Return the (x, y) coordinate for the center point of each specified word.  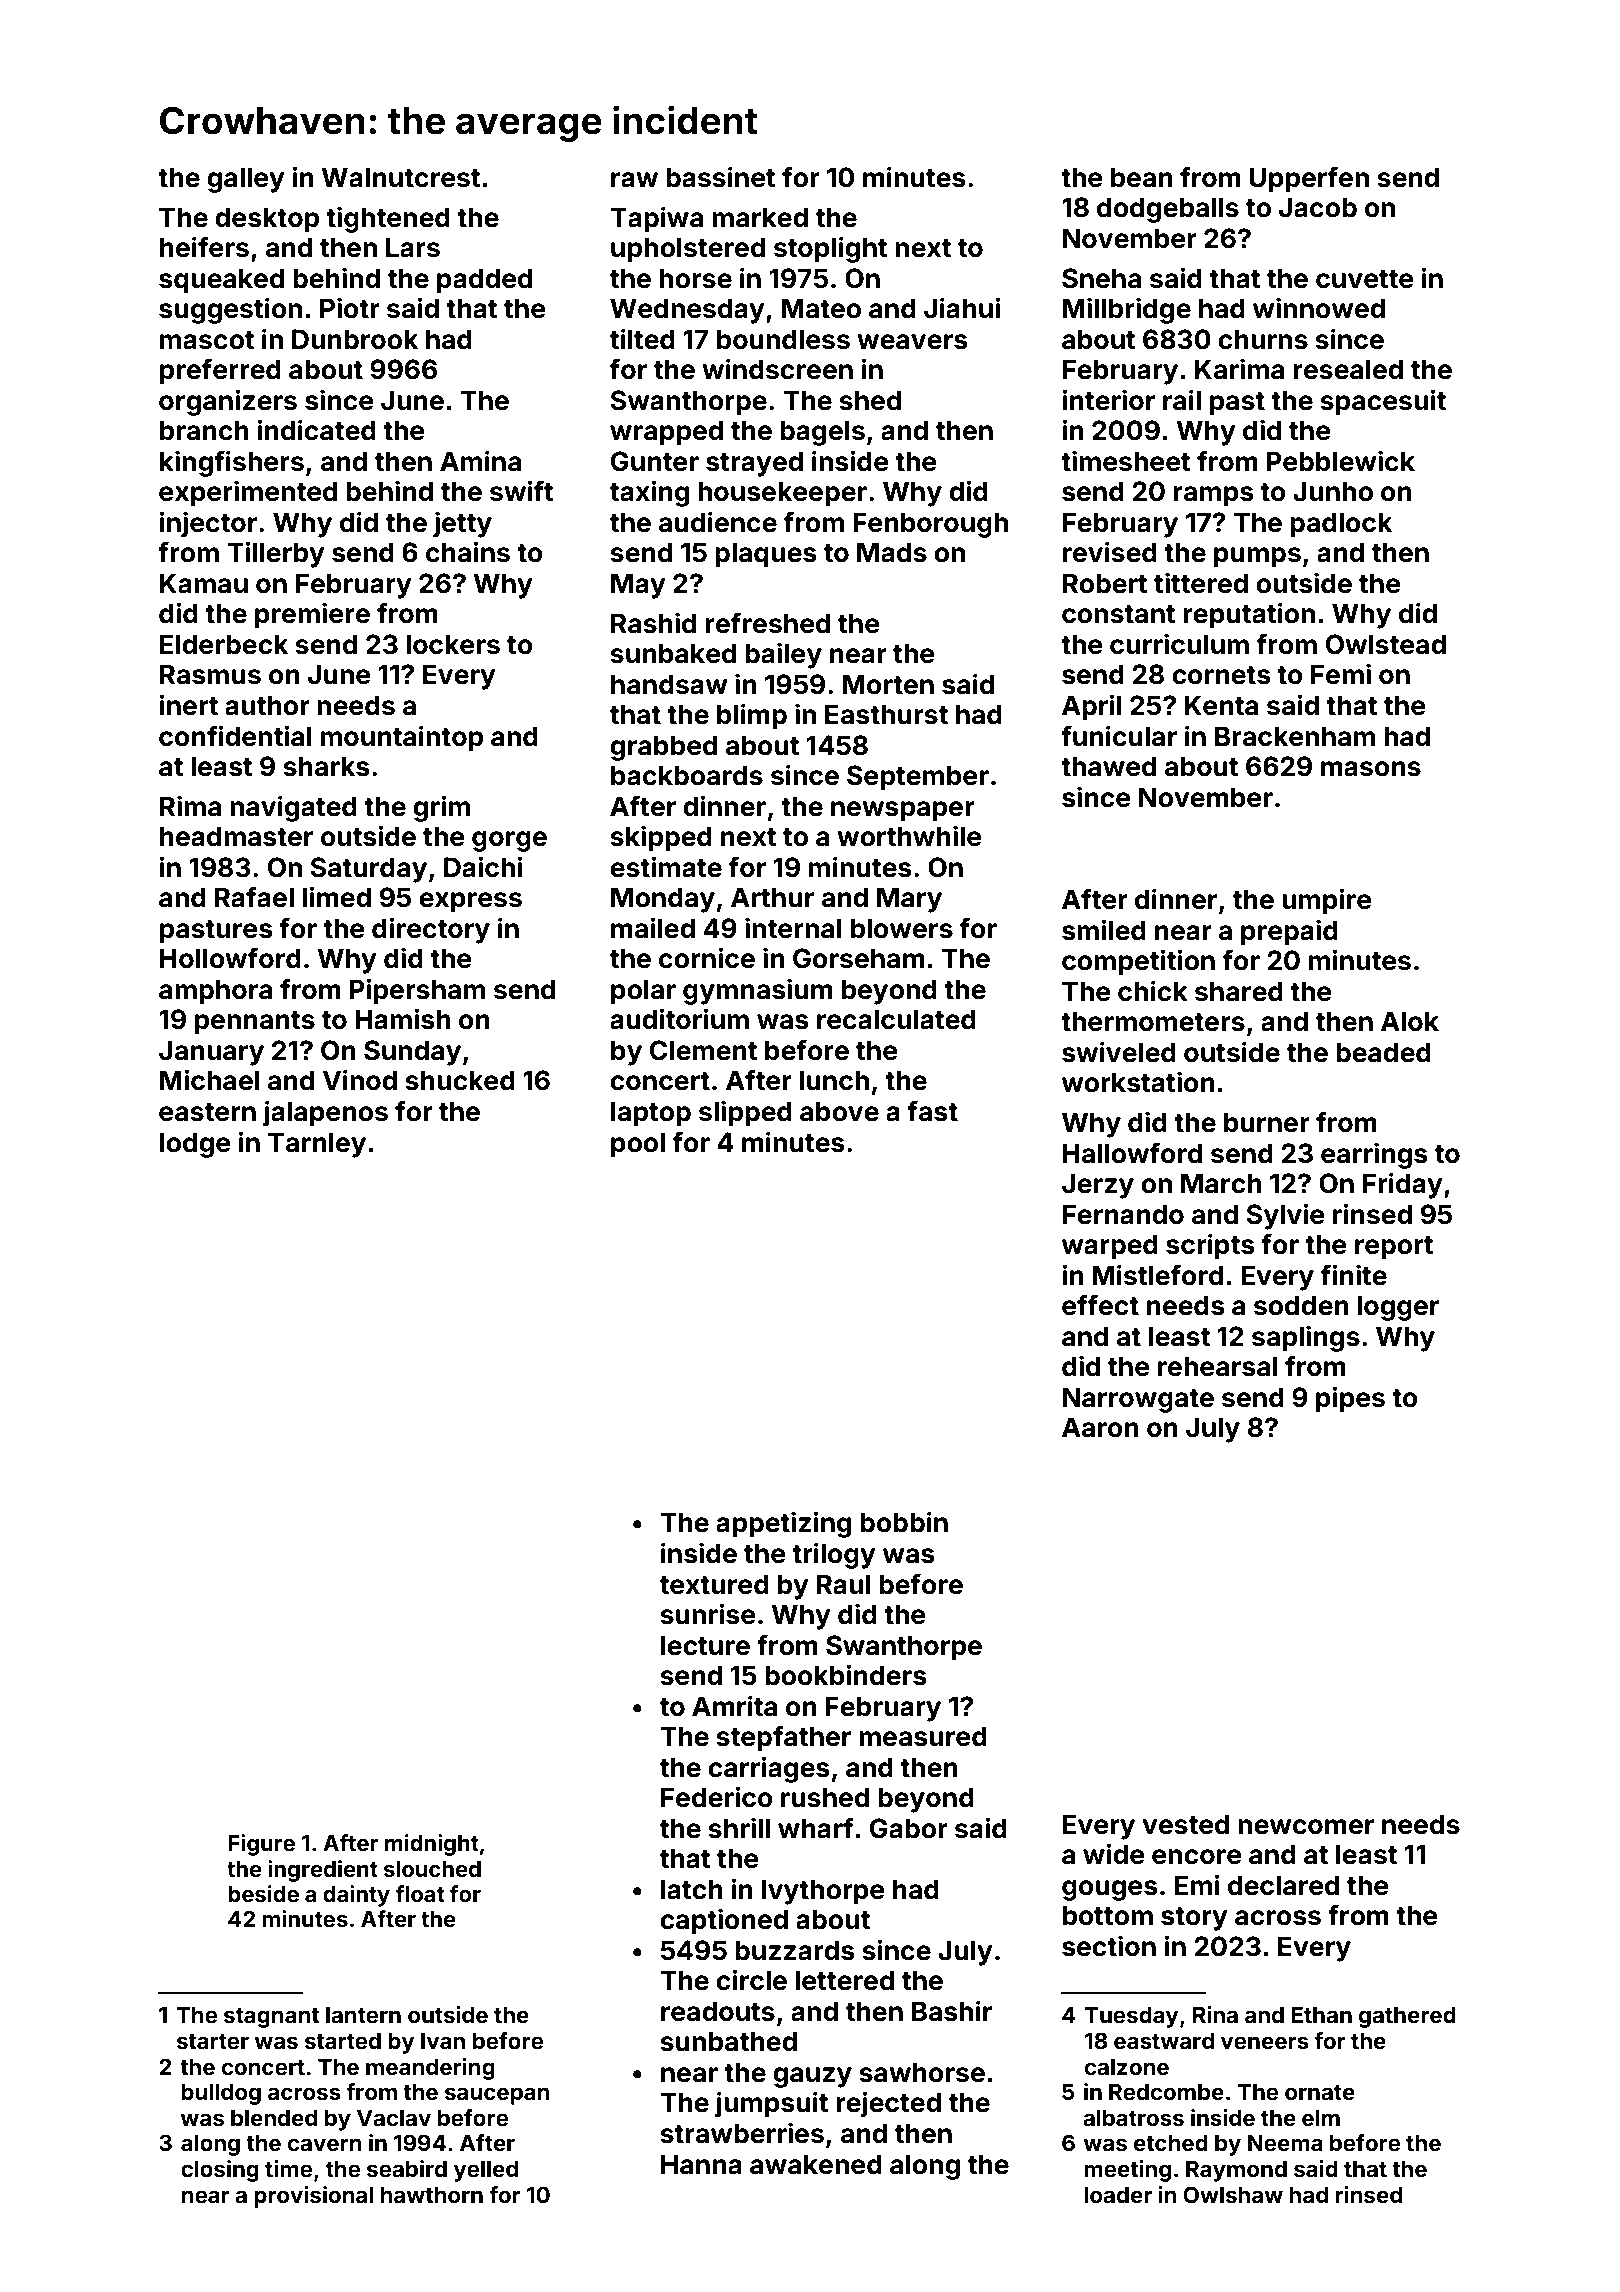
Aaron (1100, 1427)
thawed (1108, 766)
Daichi (483, 867)
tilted (642, 339)
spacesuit (1383, 402)
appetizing (783, 1524)
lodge (195, 1145)
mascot (207, 340)
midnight (432, 1845)
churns (1263, 339)
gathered (1407, 2017)
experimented (248, 493)
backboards (687, 775)
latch (692, 1889)
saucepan (497, 2096)
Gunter (655, 461)
